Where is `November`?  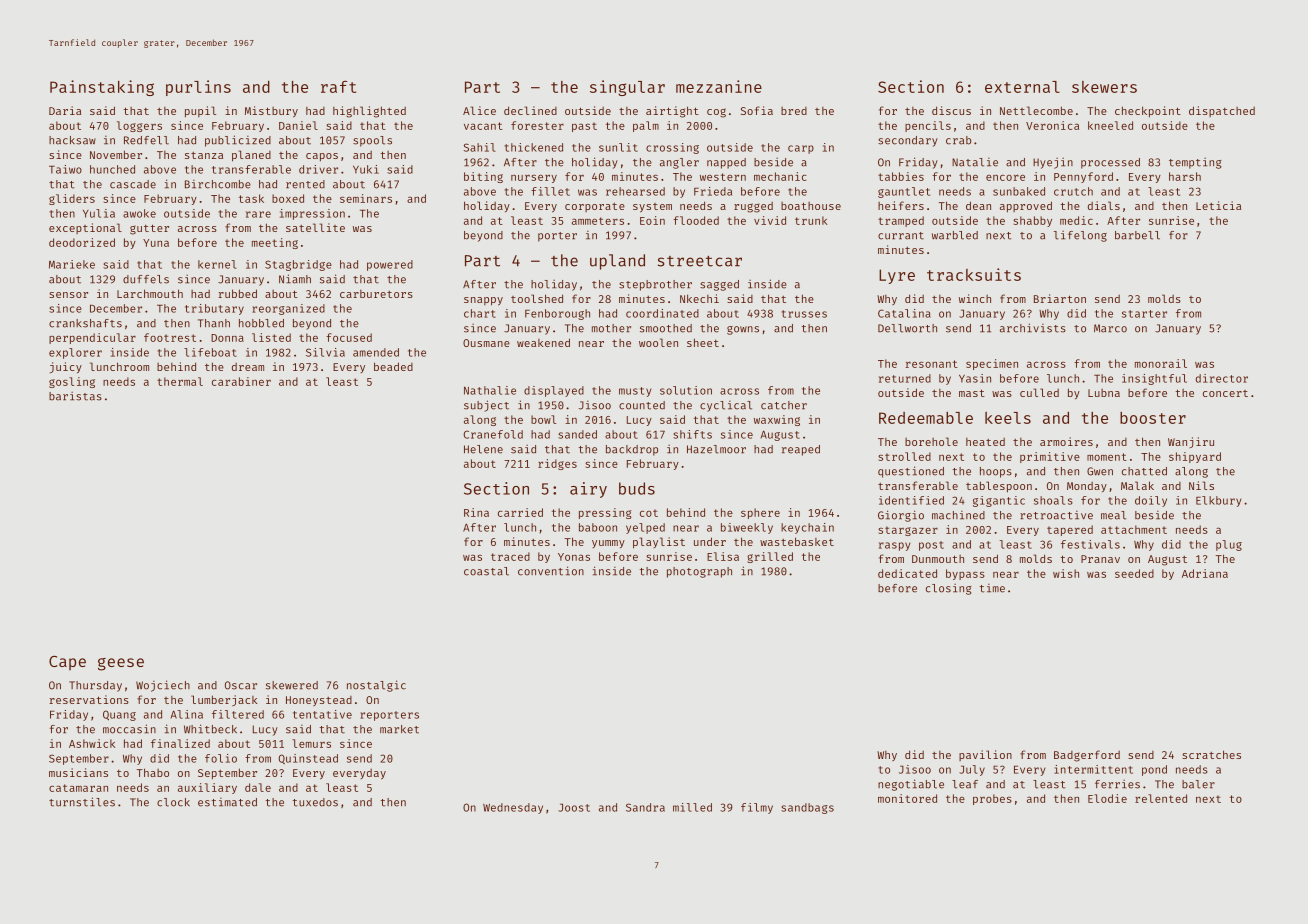
November is located at coordinates (116, 154).
